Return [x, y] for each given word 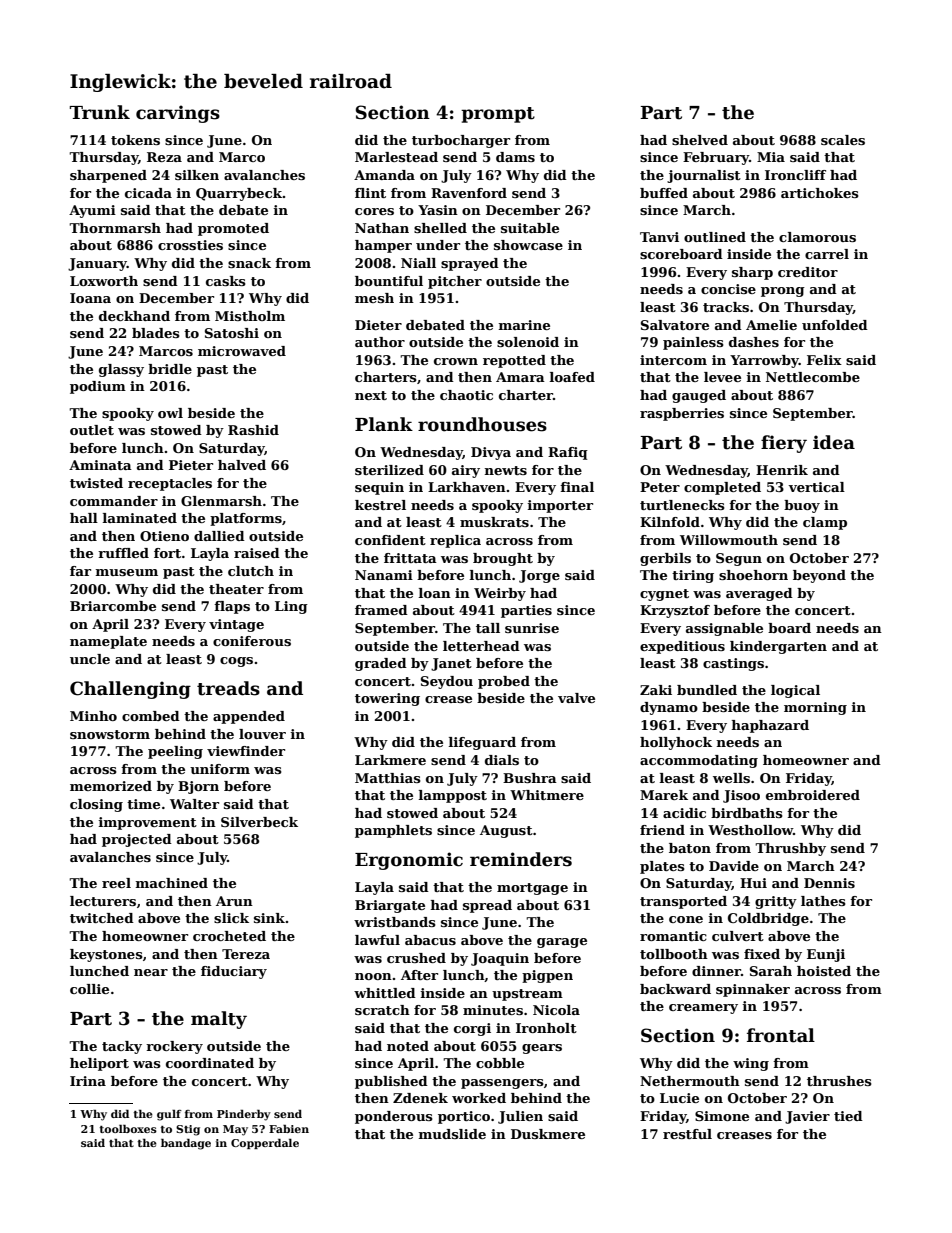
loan [435, 593]
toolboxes [128, 1128]
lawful [377, 940]
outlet [92, 430]
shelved [700, 140]
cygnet [664, 595]
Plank [384, 424]
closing [96, 805]
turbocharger [461, 141]
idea [834, 442]
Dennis [829, 883]
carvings [178, 114]
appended [249, 717]
